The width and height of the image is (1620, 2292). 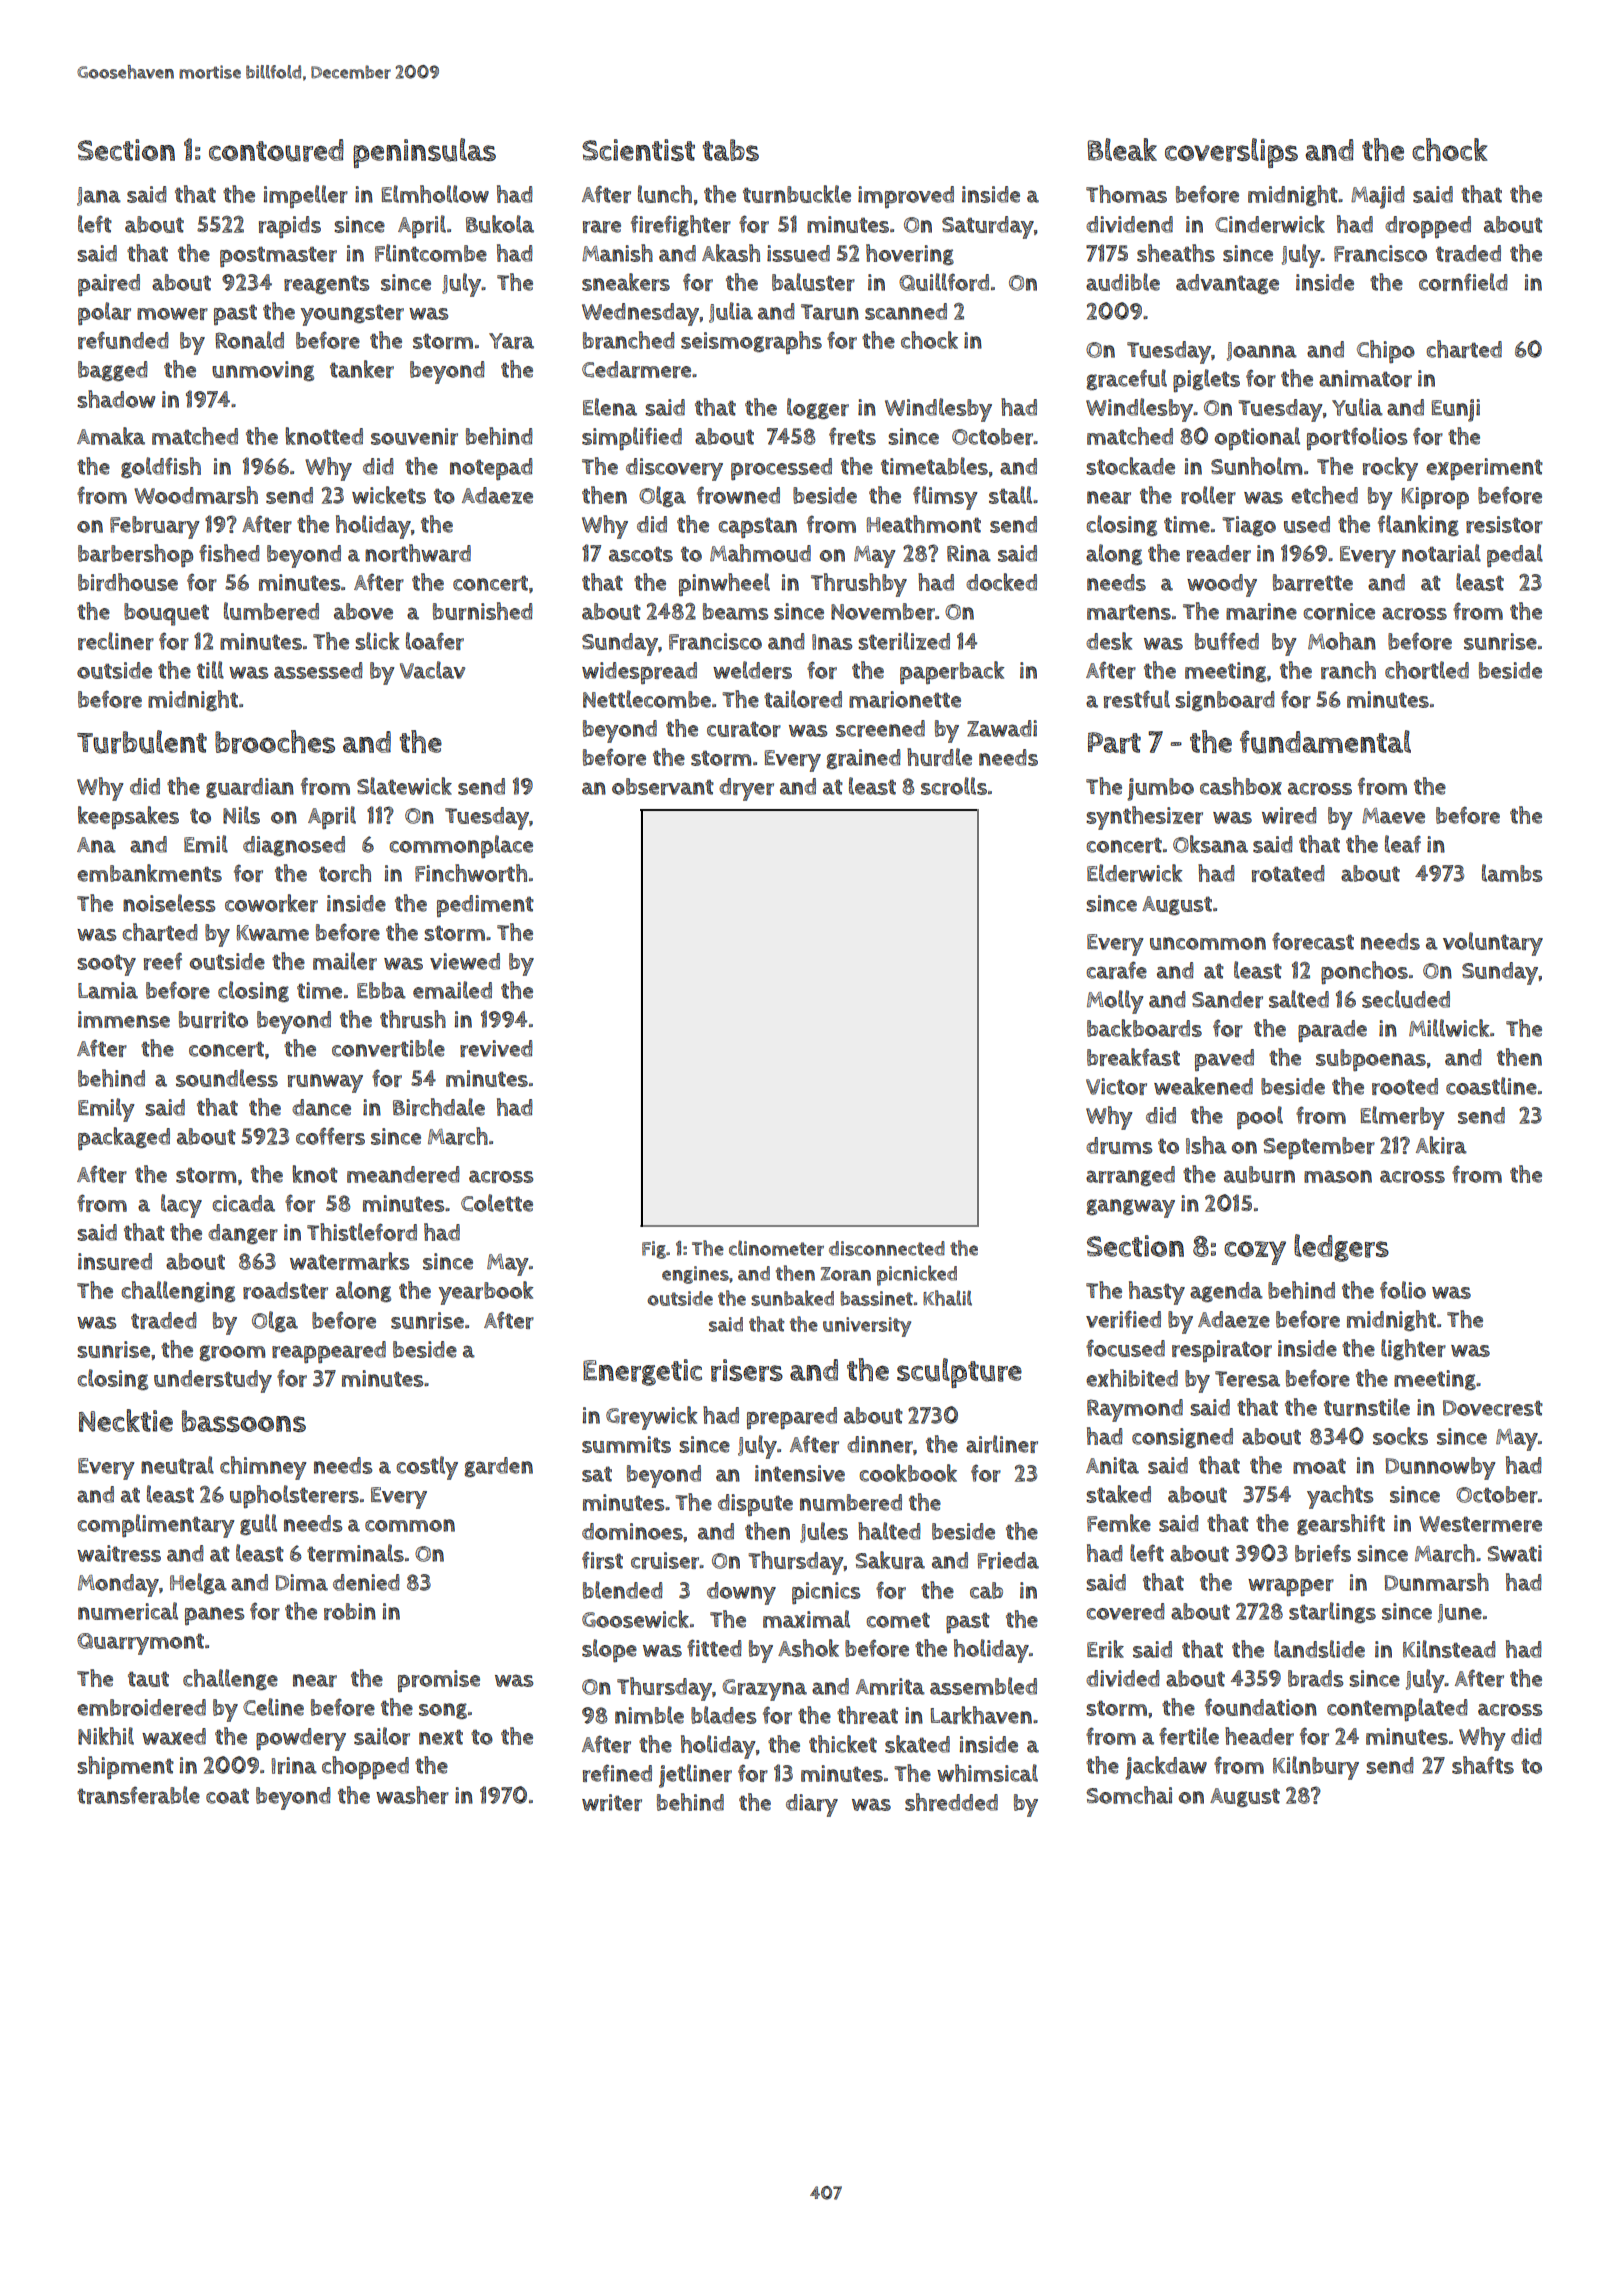 I want to click on Victor, so click(x=1116, y=1086).
